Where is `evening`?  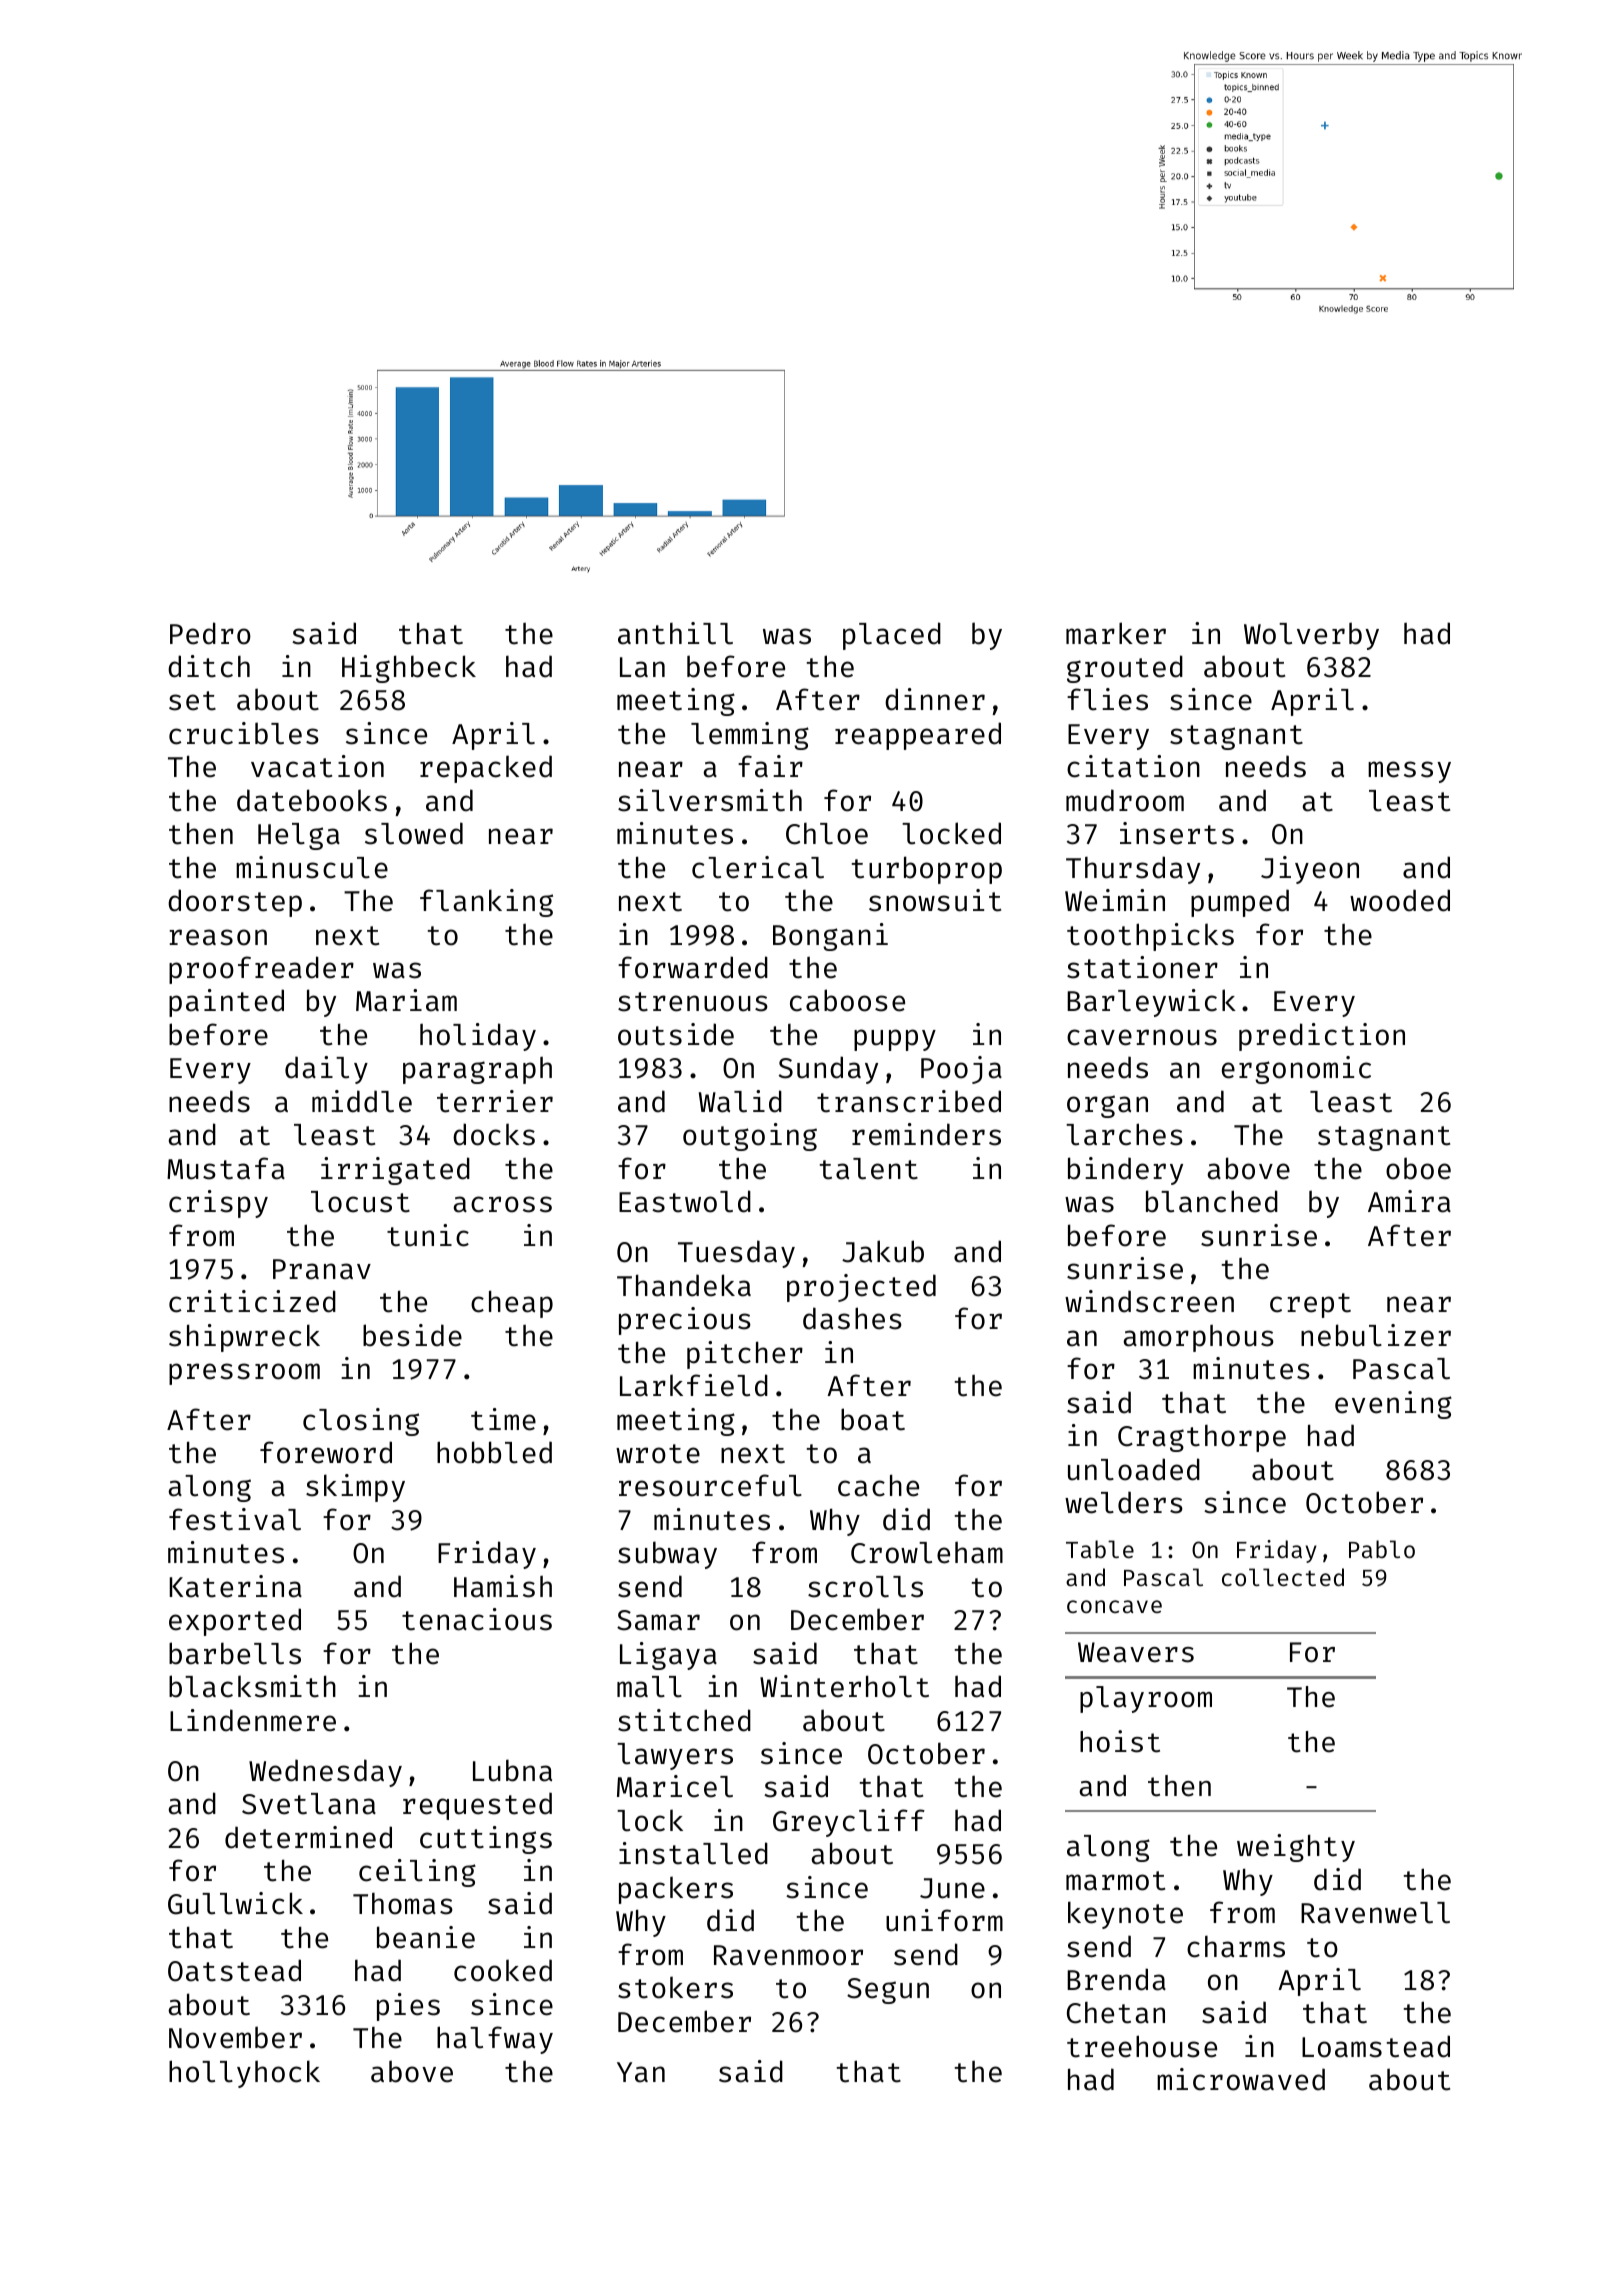 evening is located at coordinates (1393, 1405).
